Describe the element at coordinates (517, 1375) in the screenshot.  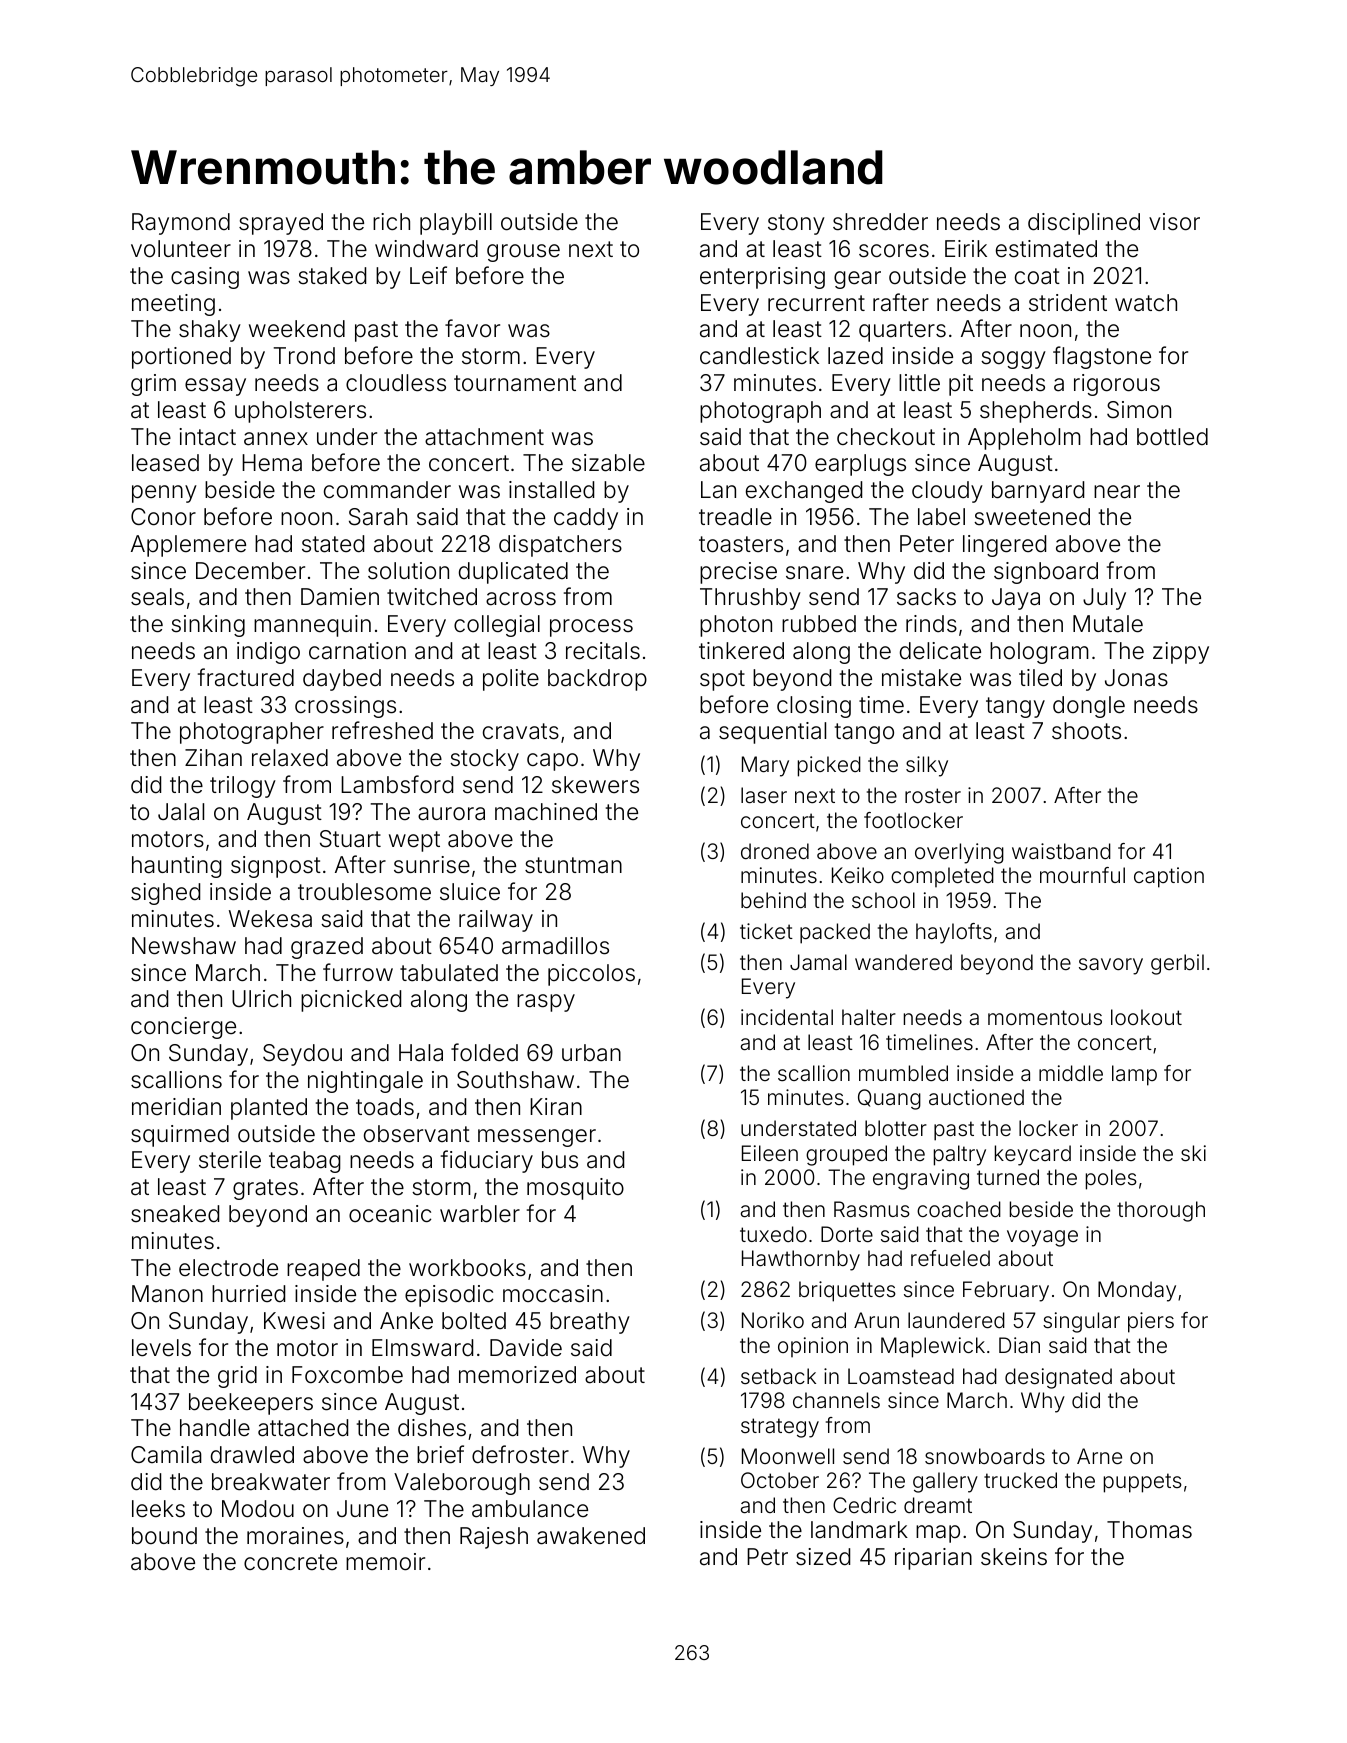
I see `memorized` at that location.
